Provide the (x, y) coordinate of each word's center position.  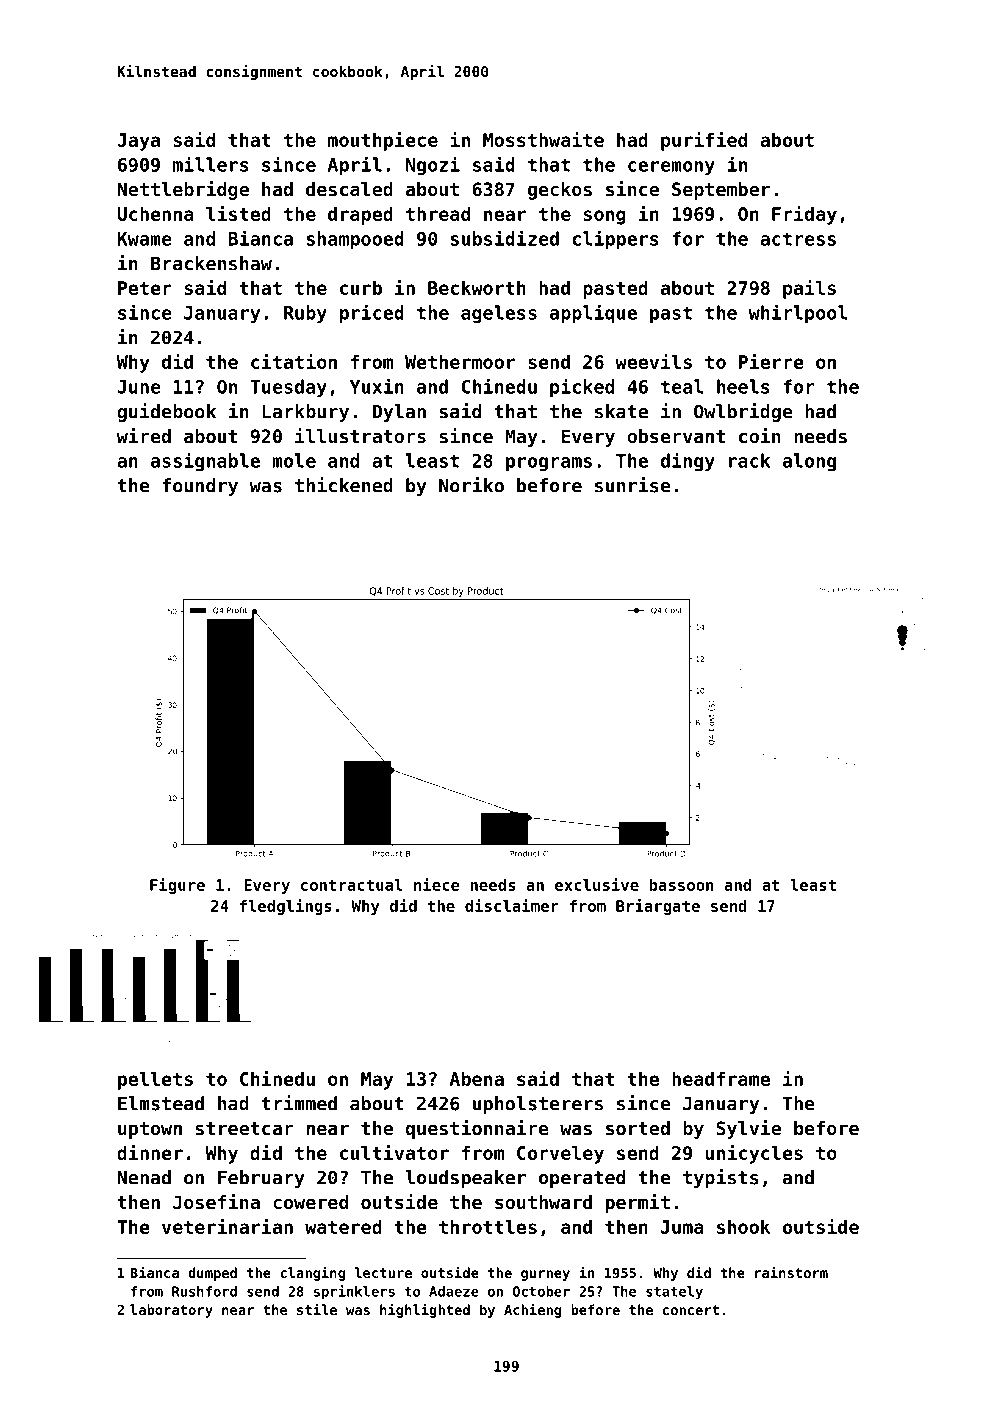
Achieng (532, 1311)
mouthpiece (383, 141)
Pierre (771, 361)
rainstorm (791, 1272)
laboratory (171, 1311)
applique (593, 314)
